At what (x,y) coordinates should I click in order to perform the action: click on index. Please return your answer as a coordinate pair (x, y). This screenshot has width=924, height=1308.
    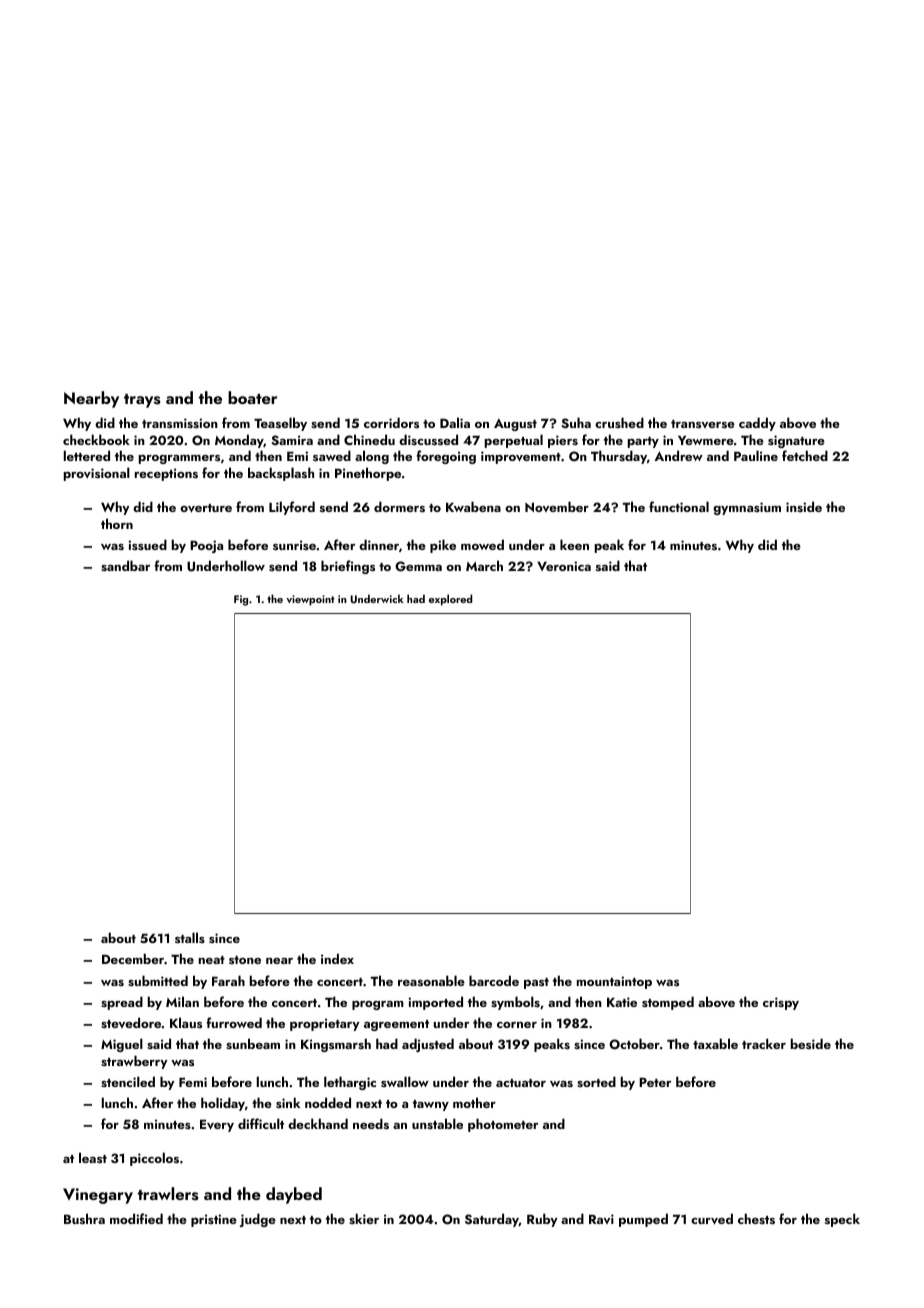
    Looking at the image, I should click on (337, 958).
